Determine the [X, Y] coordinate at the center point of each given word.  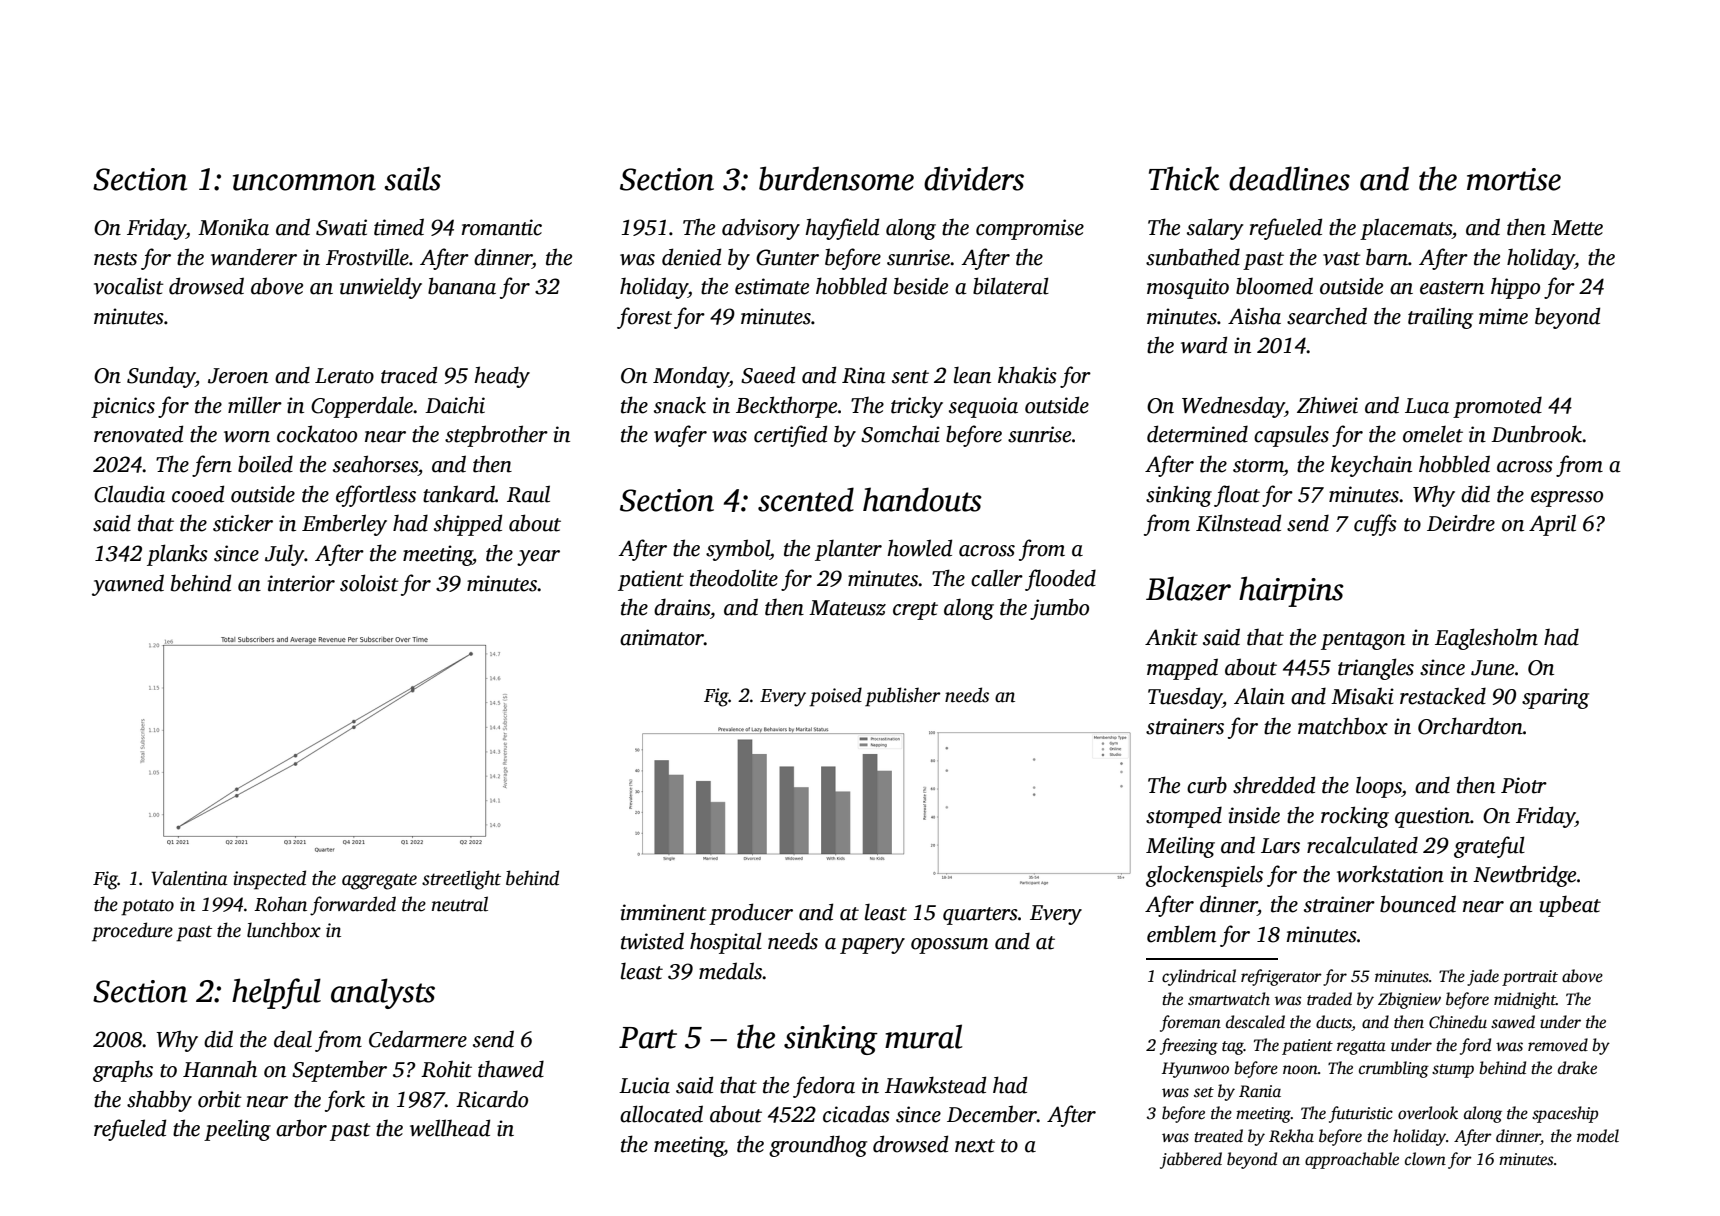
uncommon [304, 182]
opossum [949, 946]
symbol [738, 550]
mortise [1514, 179]
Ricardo [492, 1099]
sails [412, 178]
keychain [1371, 466]
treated [1218, 1136]
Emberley [344, 525]
